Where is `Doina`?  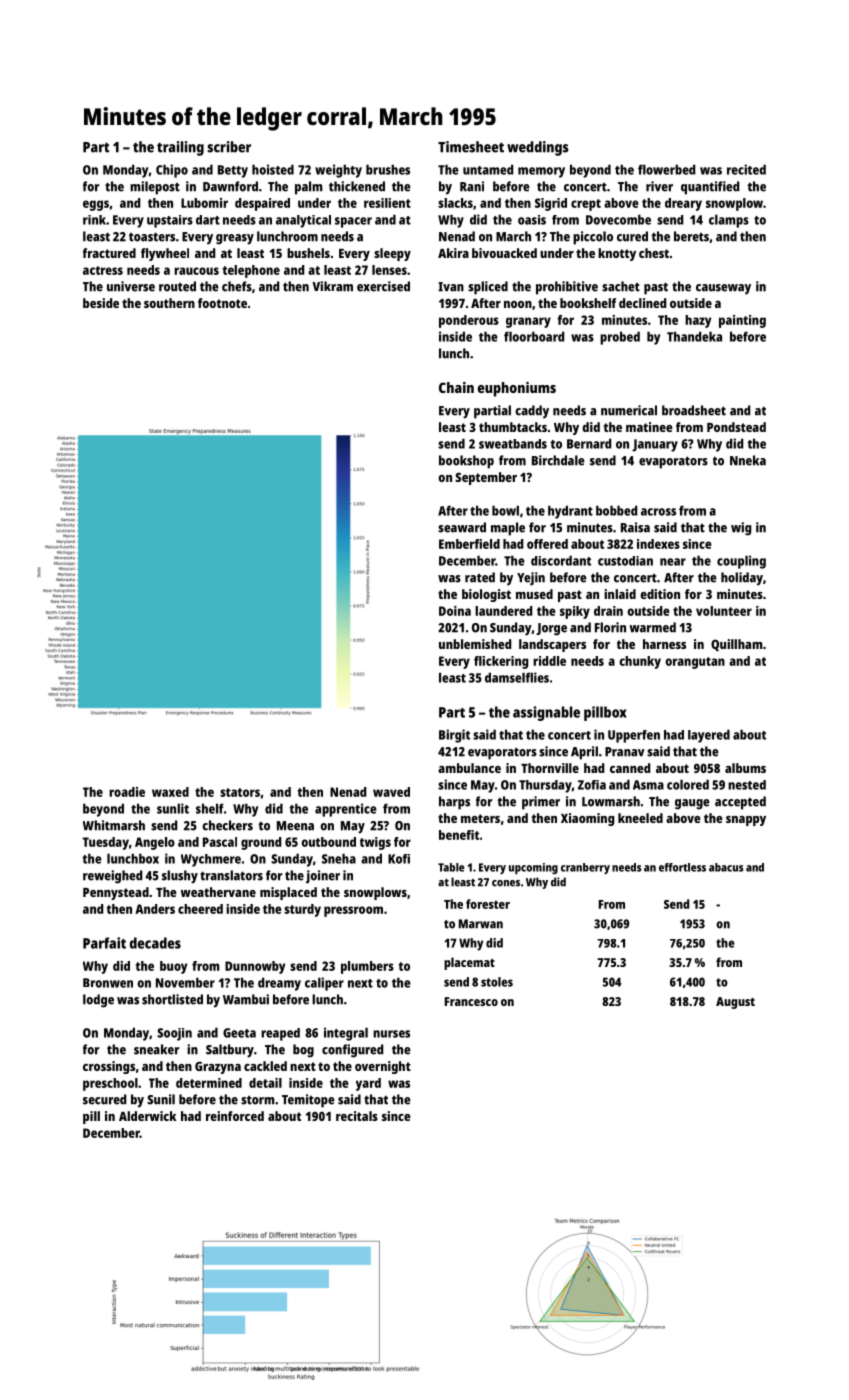
Doina is located at coordinates (455, 611).
